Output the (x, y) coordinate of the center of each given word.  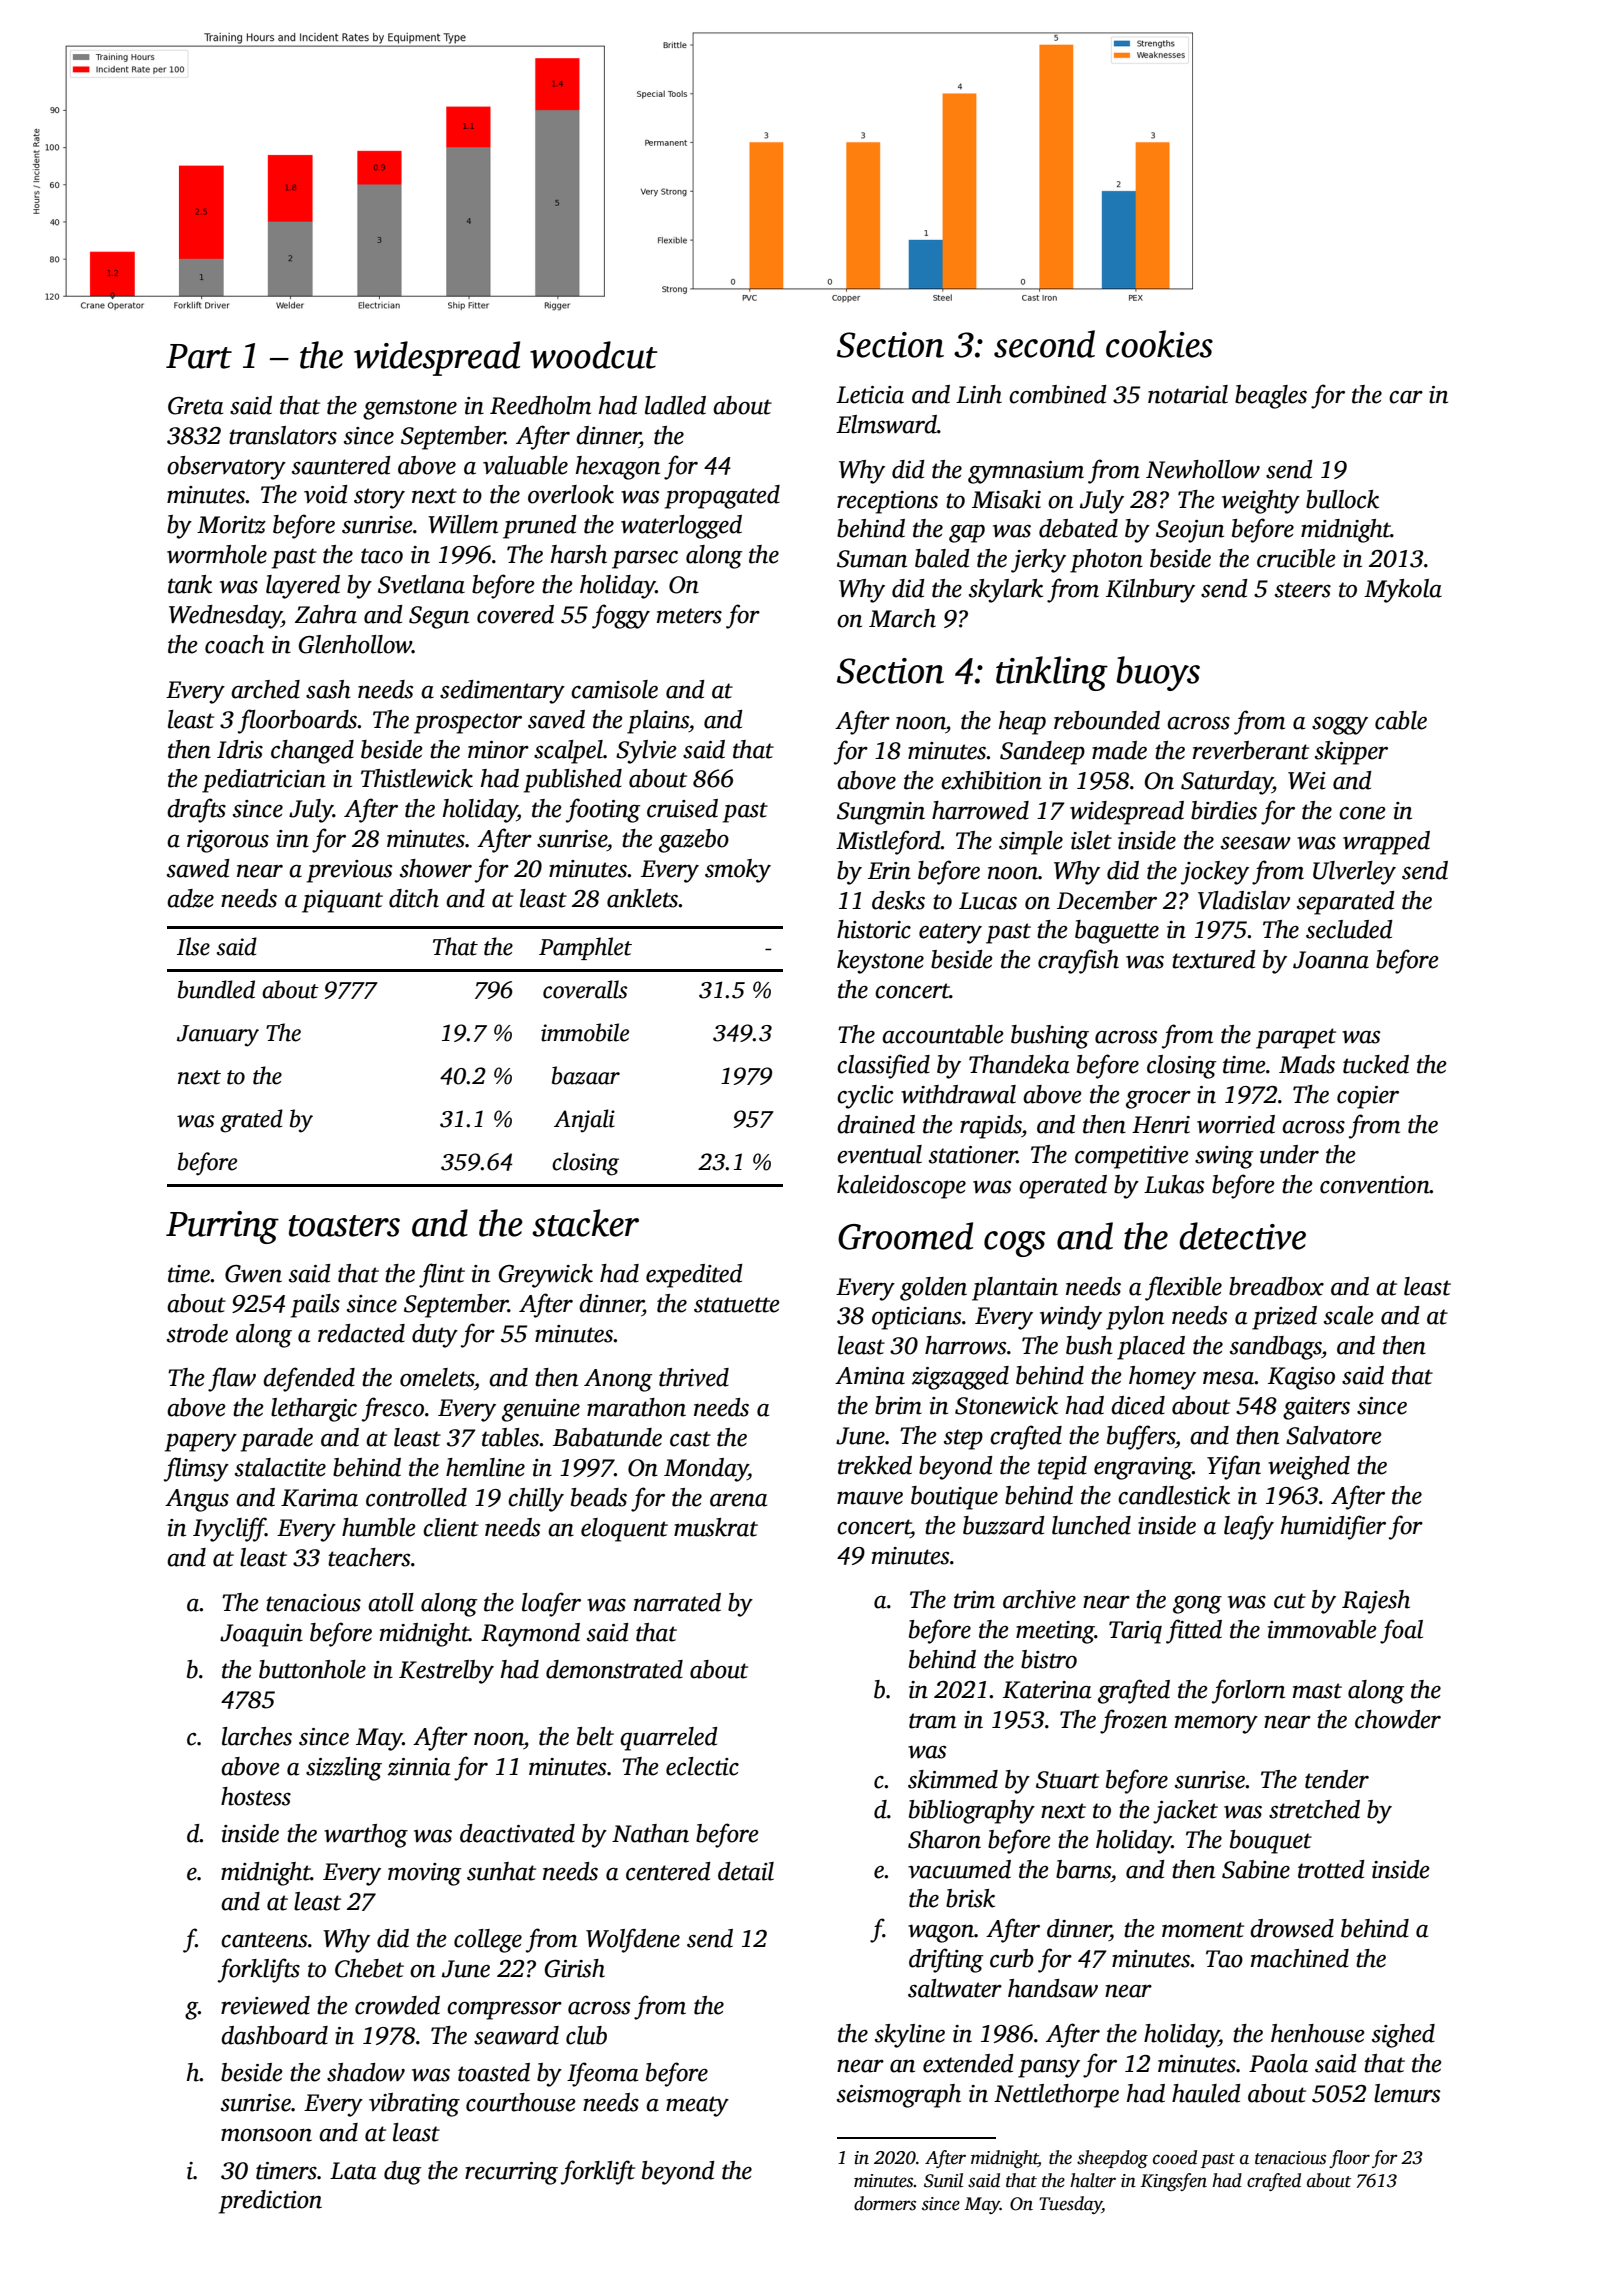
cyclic (865, 1097)
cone (1362, 813)
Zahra (326, 614)
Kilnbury (1150, 591)
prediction (270, 2202)
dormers (885, 2203)
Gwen (253, 1274)
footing (603, 810)
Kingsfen (1173, 2182)
